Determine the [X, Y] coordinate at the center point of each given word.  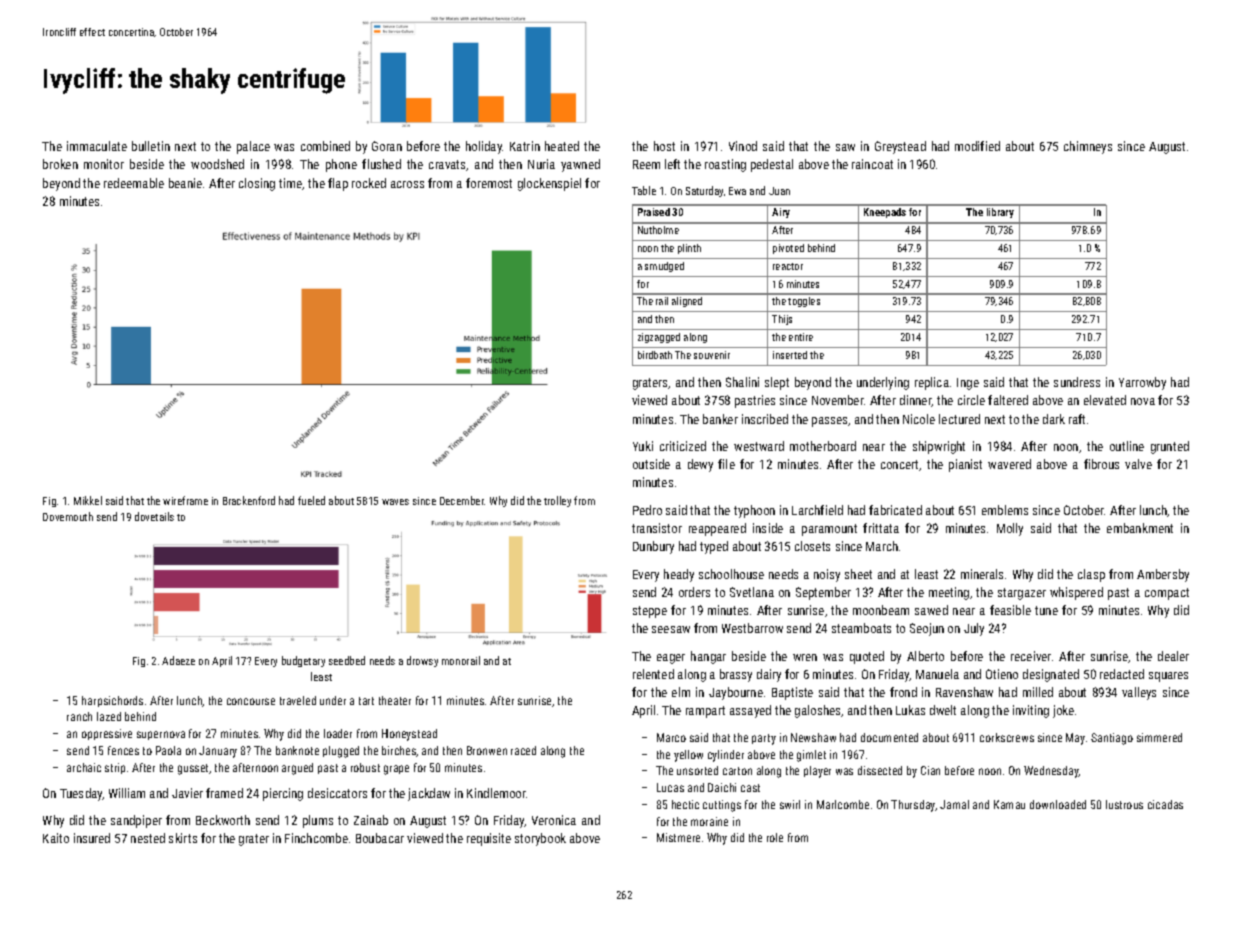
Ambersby [1163, 575]
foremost [489, 183]
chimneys [1088, 147]
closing [257, 184]
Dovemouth [68, 516]
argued [297, 769]
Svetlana [752, 592]
